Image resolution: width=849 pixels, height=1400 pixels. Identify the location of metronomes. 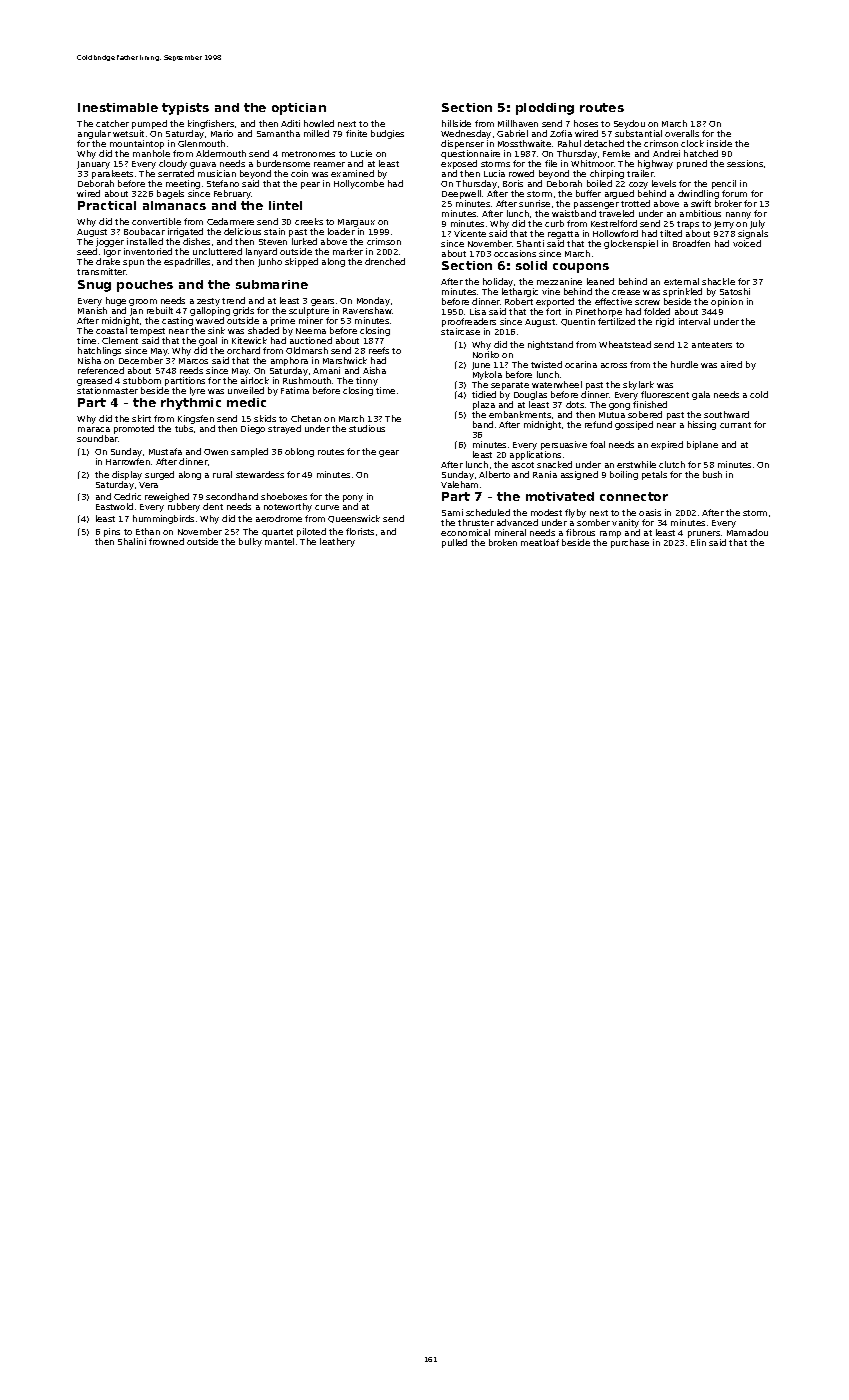
(308, 154).
